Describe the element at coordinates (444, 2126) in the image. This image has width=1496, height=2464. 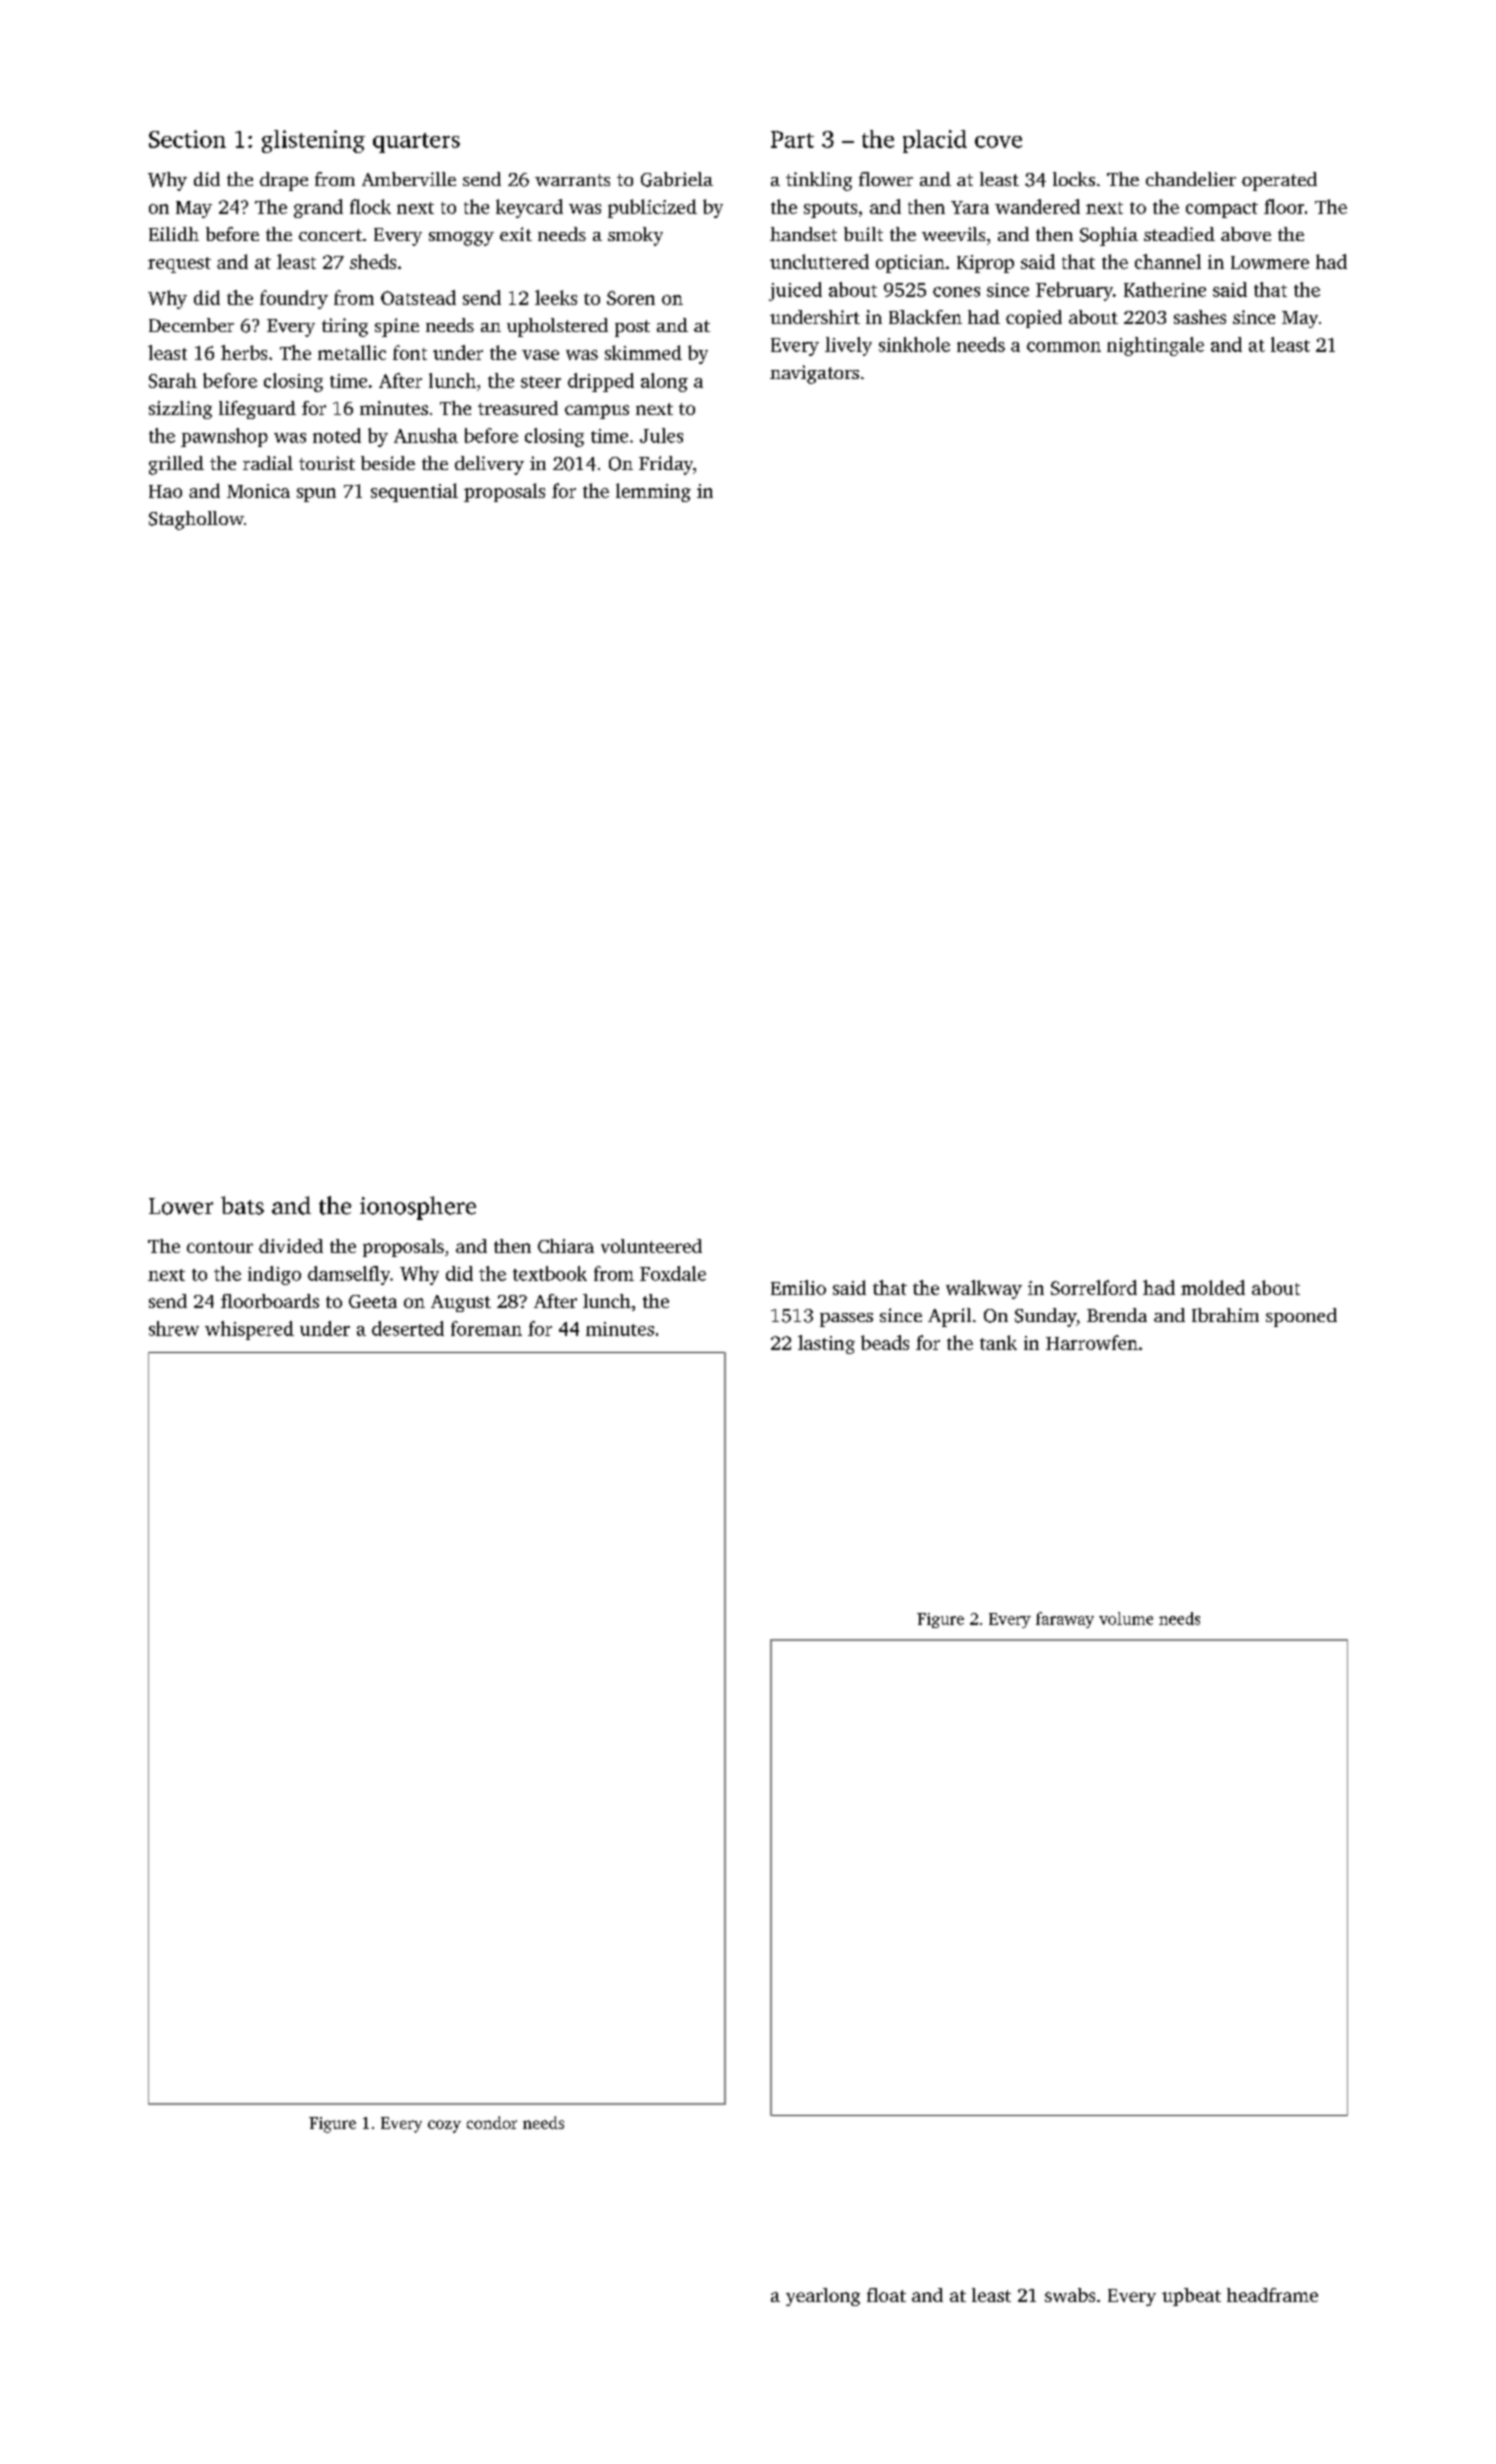
I see `cozy` at that location.
